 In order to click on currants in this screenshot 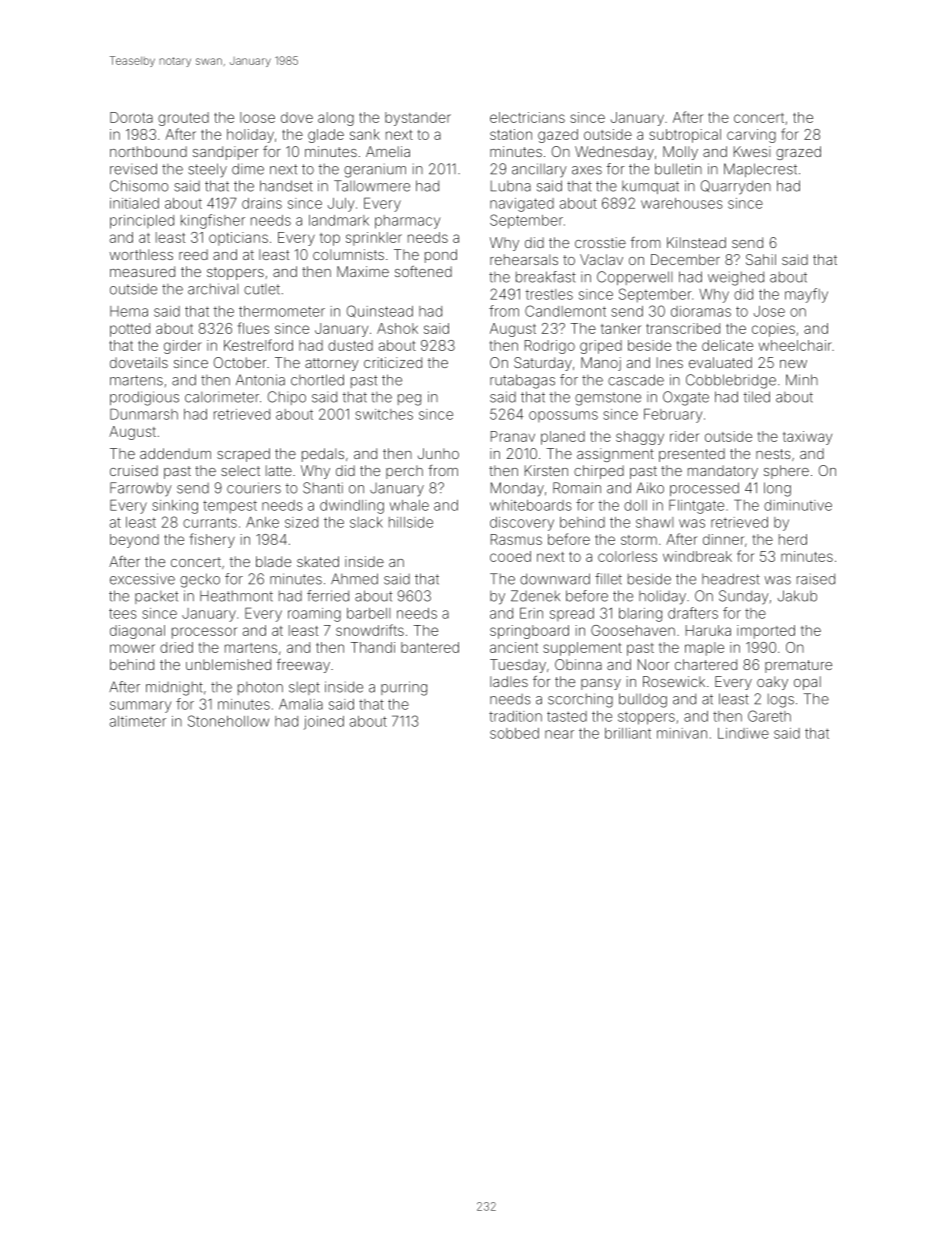, I will do `click(210, 523)`.
